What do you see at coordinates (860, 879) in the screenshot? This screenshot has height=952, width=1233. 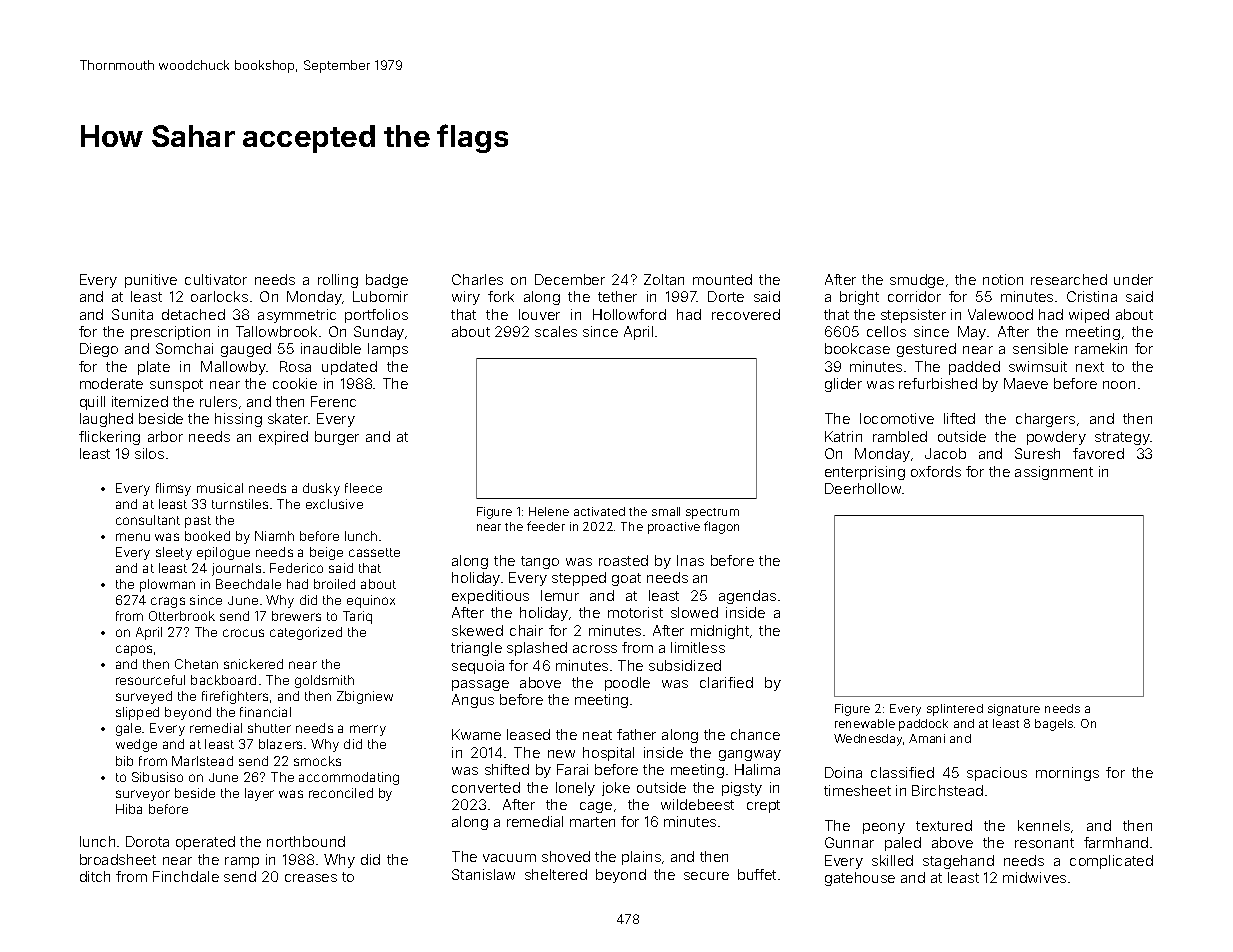 I see `gatehouse` at bounding box center [860, 879].
